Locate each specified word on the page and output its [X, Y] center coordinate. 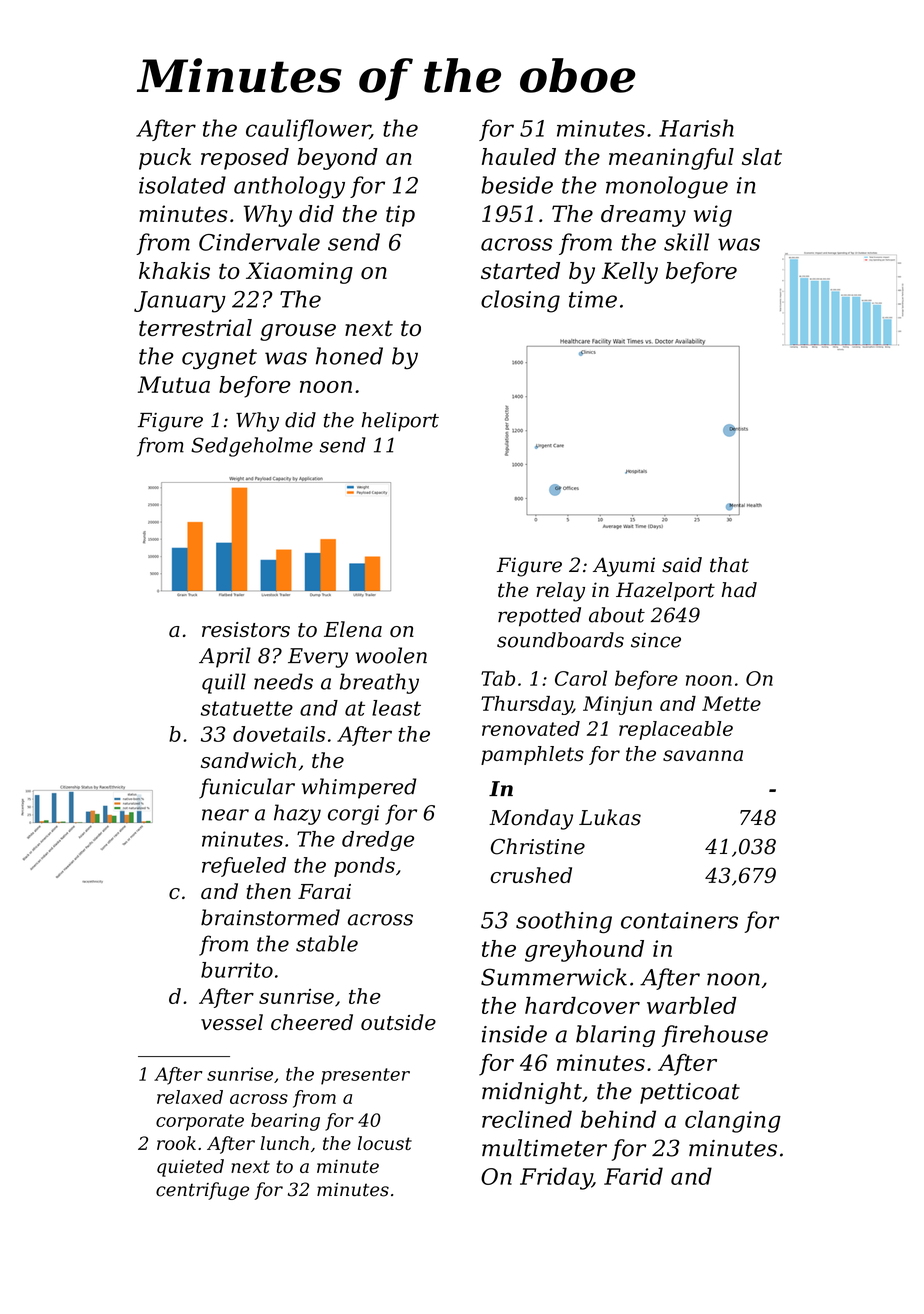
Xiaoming [299, 273]
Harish [696, 128]
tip [400, 216]
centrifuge [202, 1191]
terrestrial [195, 327]
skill [686, 242]
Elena [353, 629]
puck [165, 159]
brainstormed [270, 917]
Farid [633, 1176]
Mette [731, 703]
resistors [246, 629]
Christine [538, 846]
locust [385, 1143]
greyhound [584, 951]
